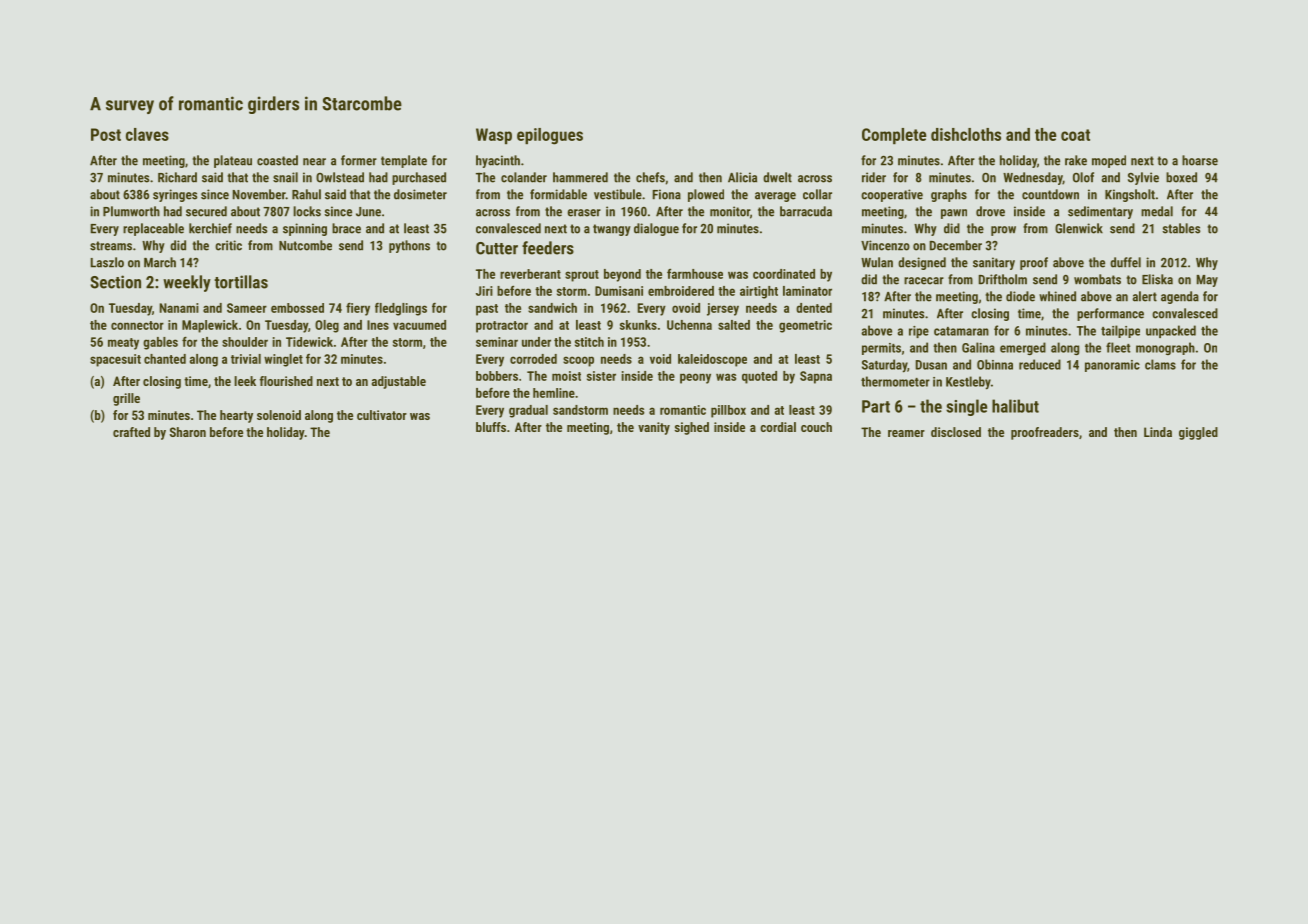 The image size is (1308, 924). I want to click on grille, so click(126, 399).
